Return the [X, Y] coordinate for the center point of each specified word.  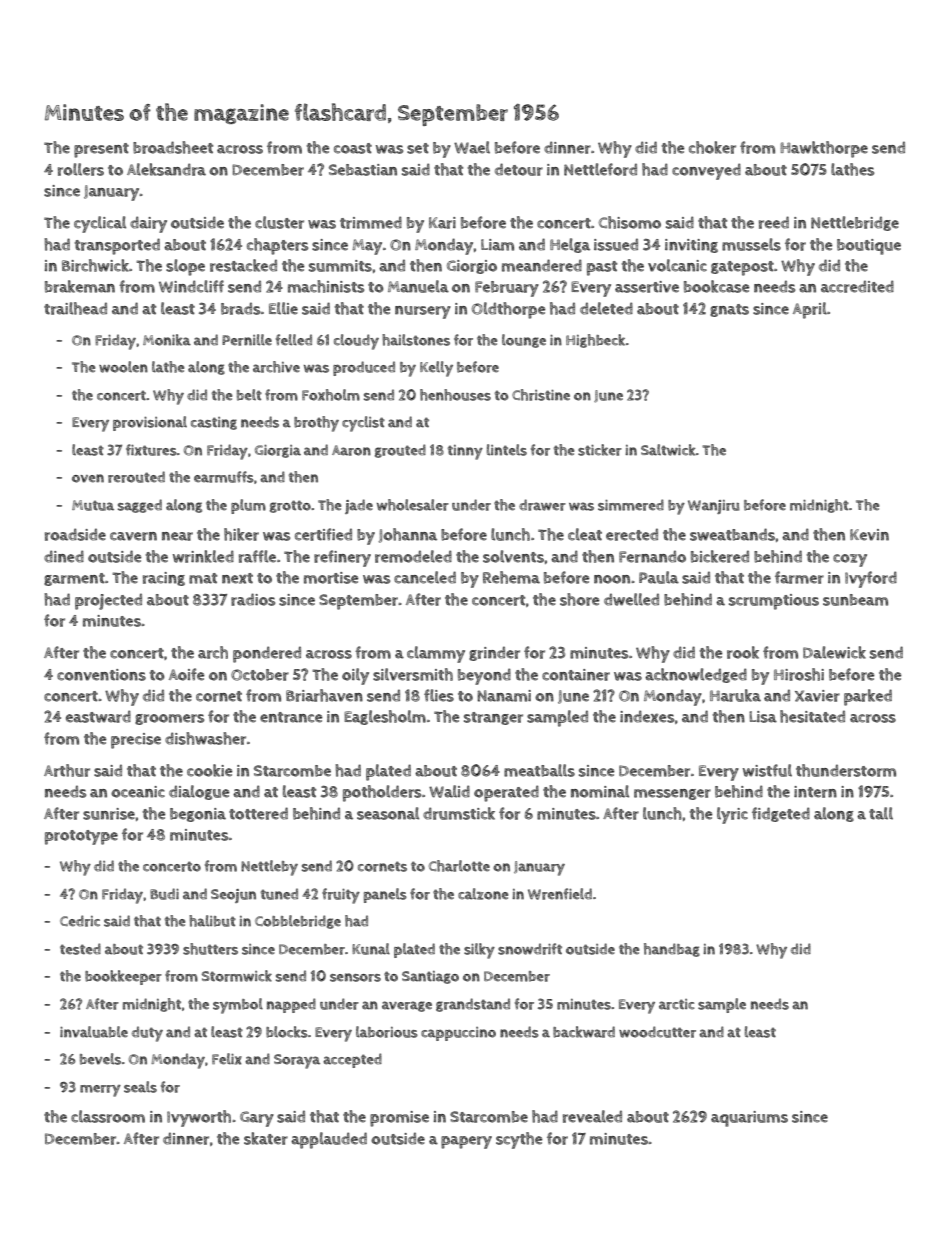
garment [74, 579]
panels [385, 895]
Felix [227, 1059]
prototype [81, 837]
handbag [672, 950]
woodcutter [657, 1032]
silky [479, 951]
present [101, 150]
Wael [472, 147]
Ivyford [871, 579]
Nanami [504, 696]
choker [712, 147]
